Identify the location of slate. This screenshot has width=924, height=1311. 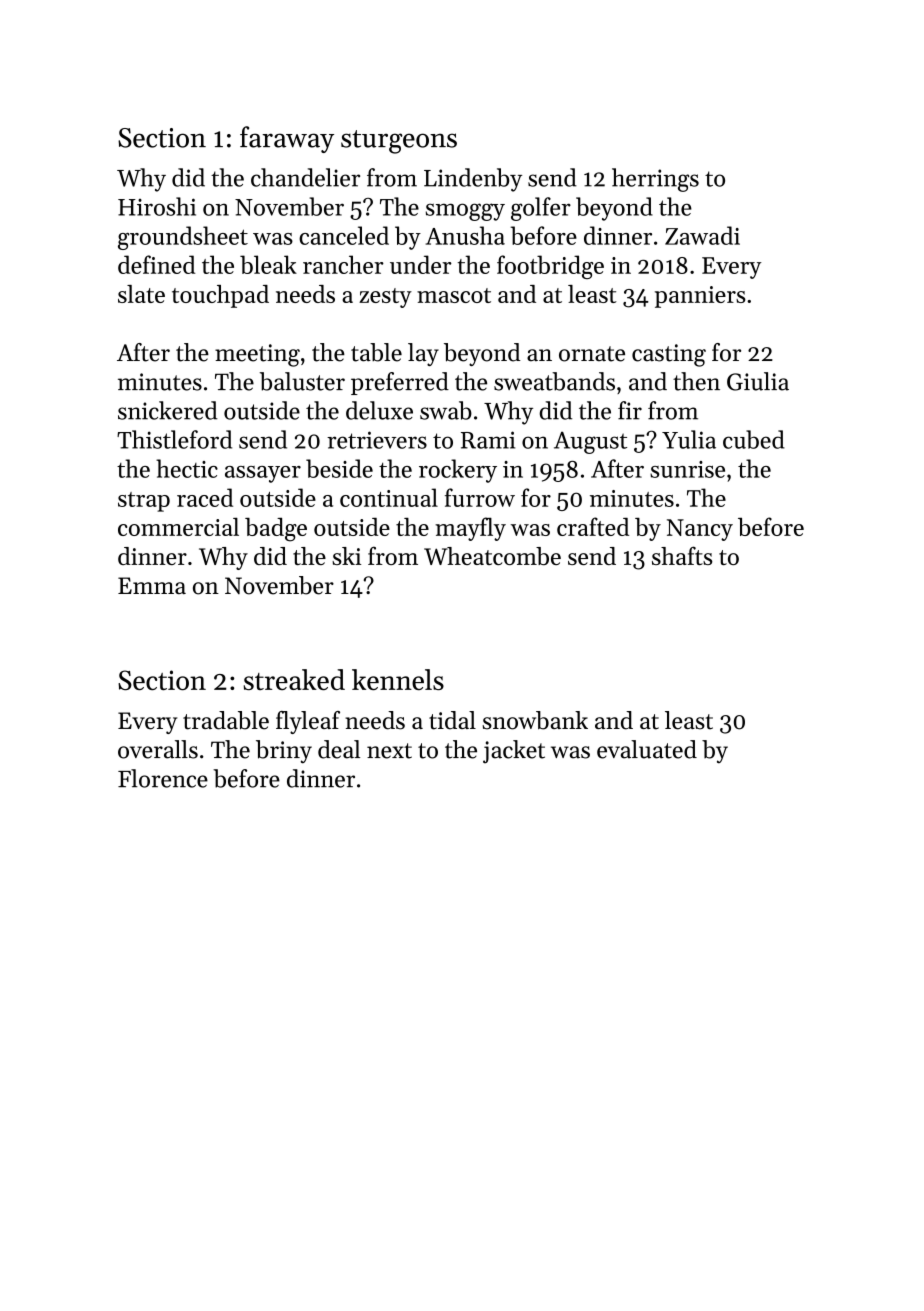
(141, 294).
